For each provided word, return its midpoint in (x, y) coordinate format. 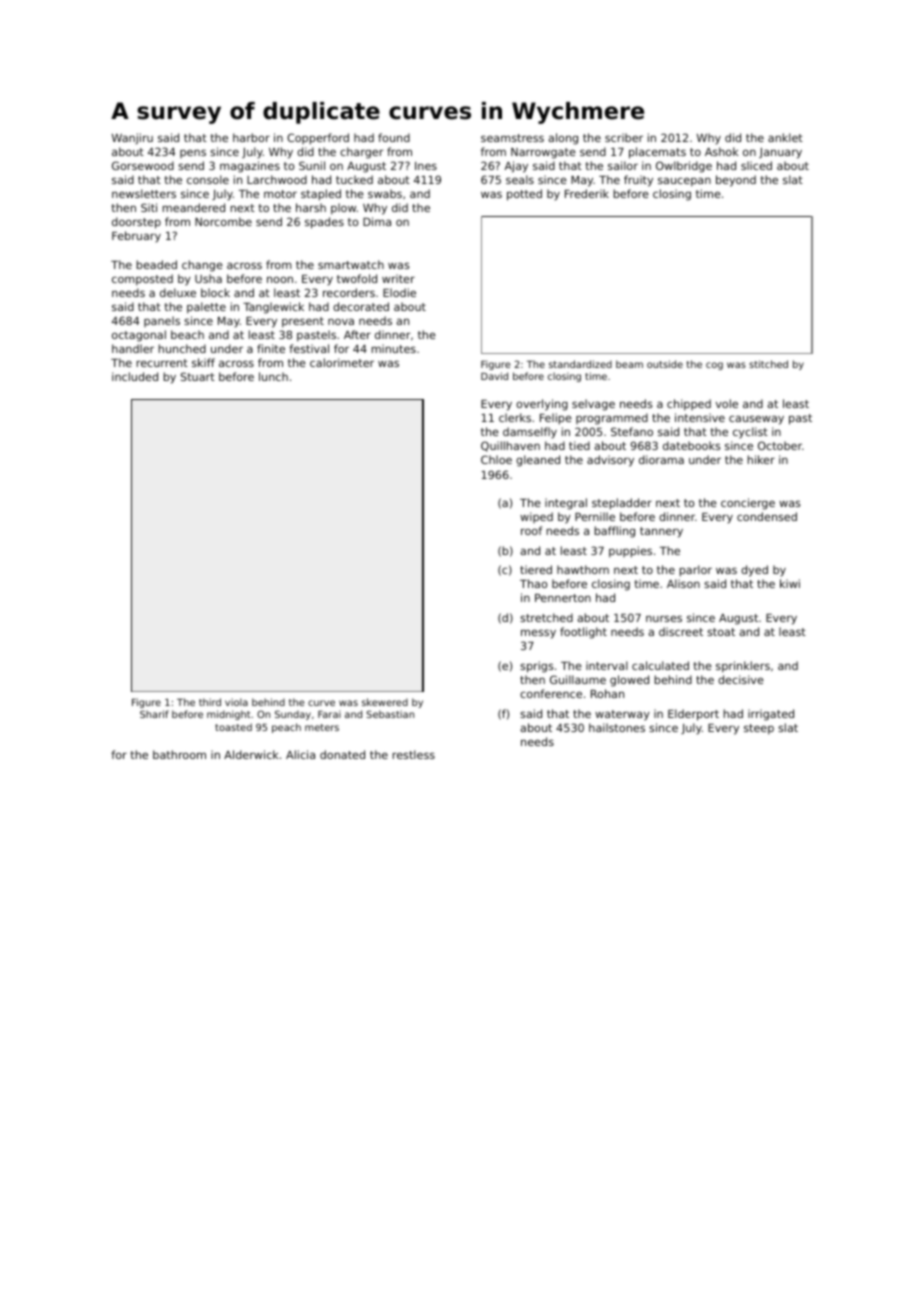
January (780, 153)
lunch (273, 376)
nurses (664, 618)
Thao (533, 583)
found (394, 137)
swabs (385, 193)
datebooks (692, 445)
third (210, 702)
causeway (756, 420)
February (136, 237)
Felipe (556, 419)
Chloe (496, 459)
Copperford (318, 139)
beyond (736, 181)
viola (236, 702)
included (135, 376)
